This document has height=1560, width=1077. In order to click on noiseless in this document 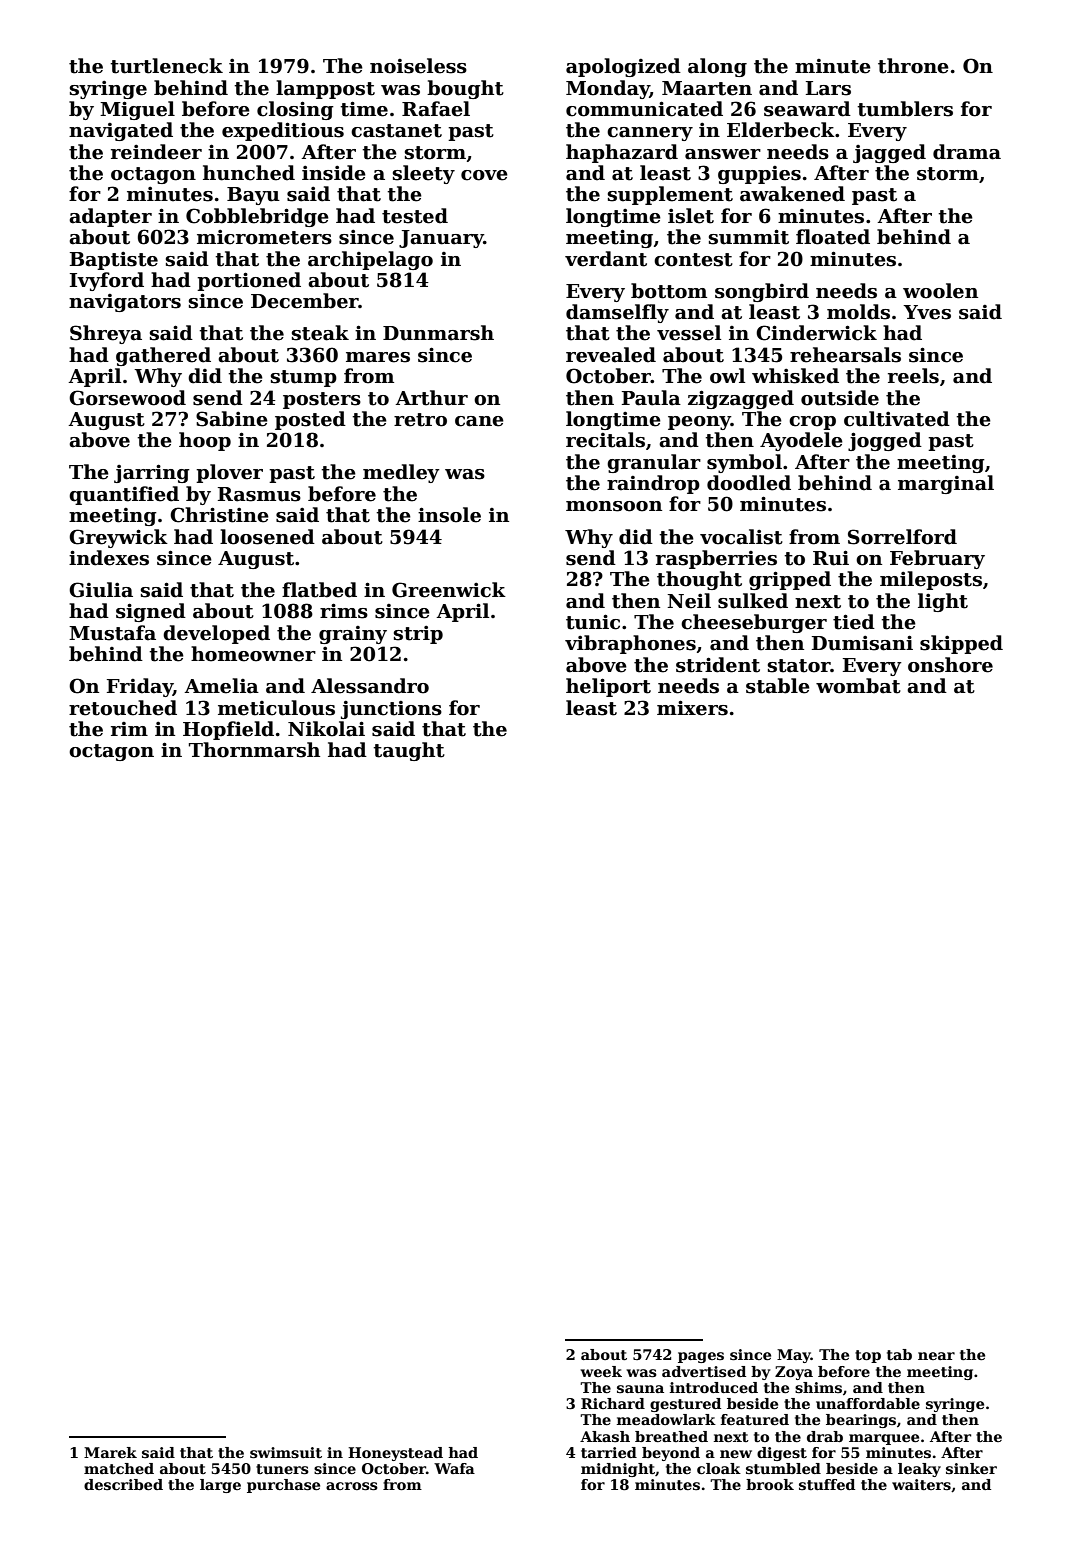, I will do `click(418, 66)`.
